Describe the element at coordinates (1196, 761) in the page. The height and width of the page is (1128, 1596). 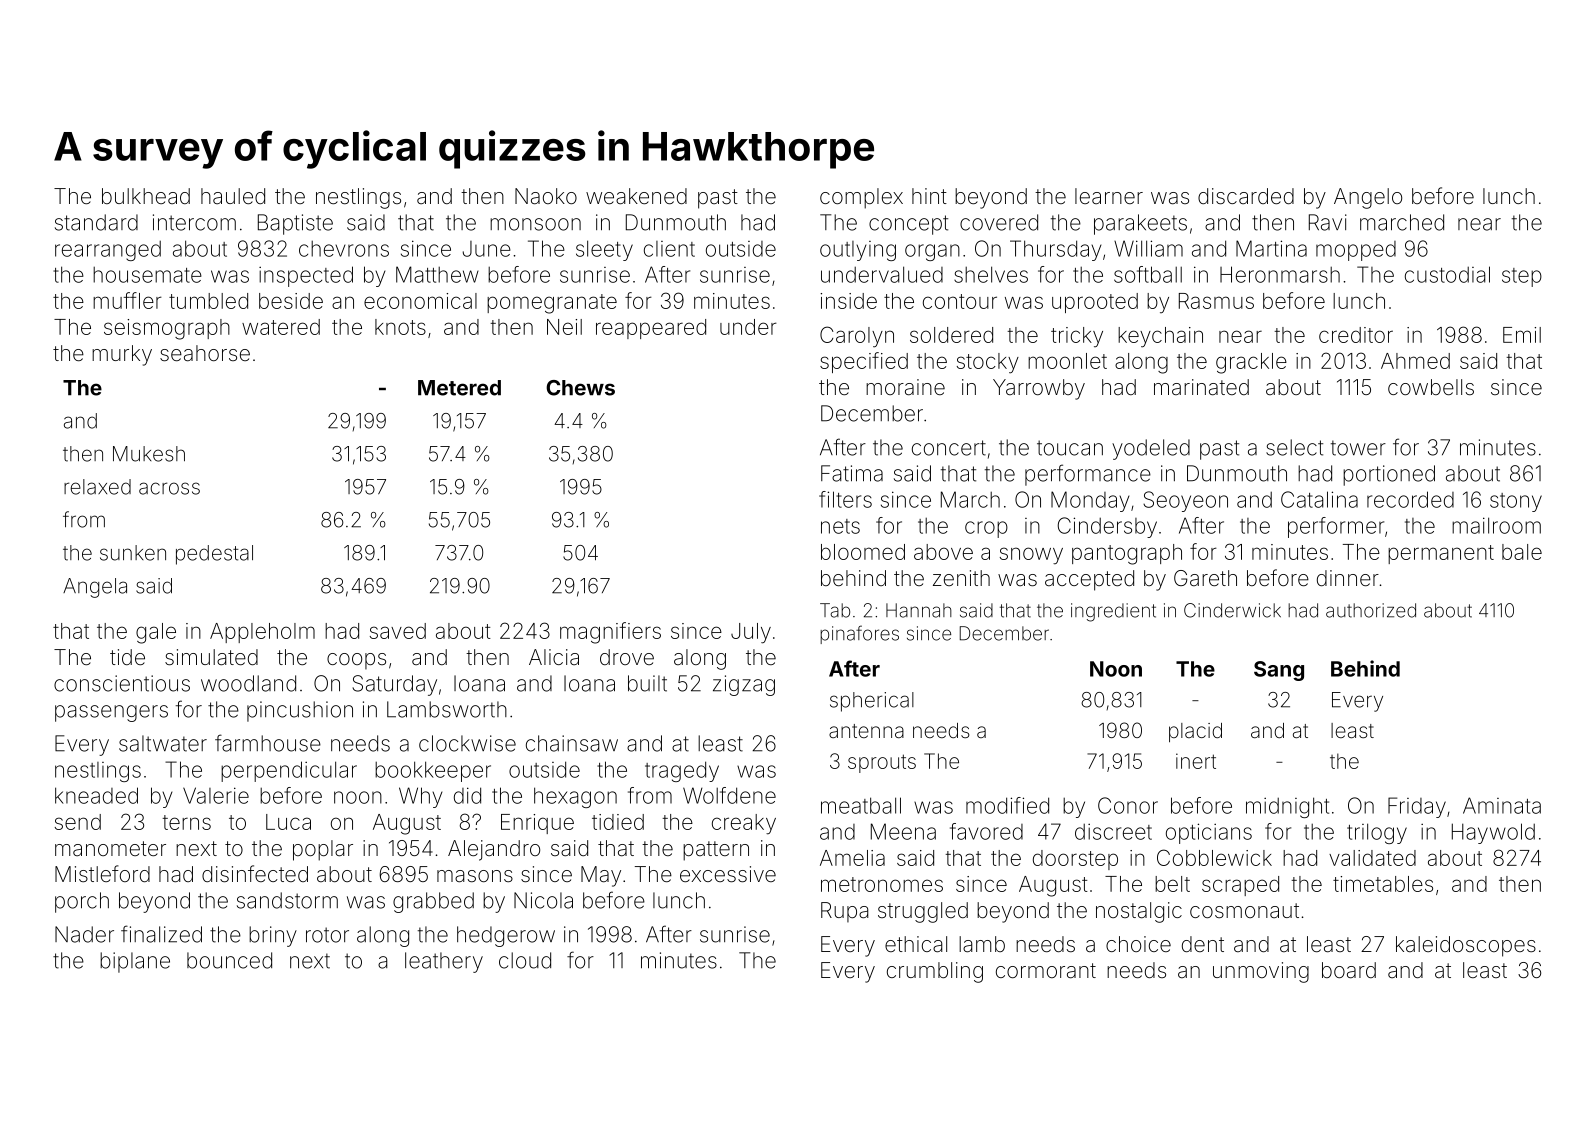
I see `inert` at that location.
